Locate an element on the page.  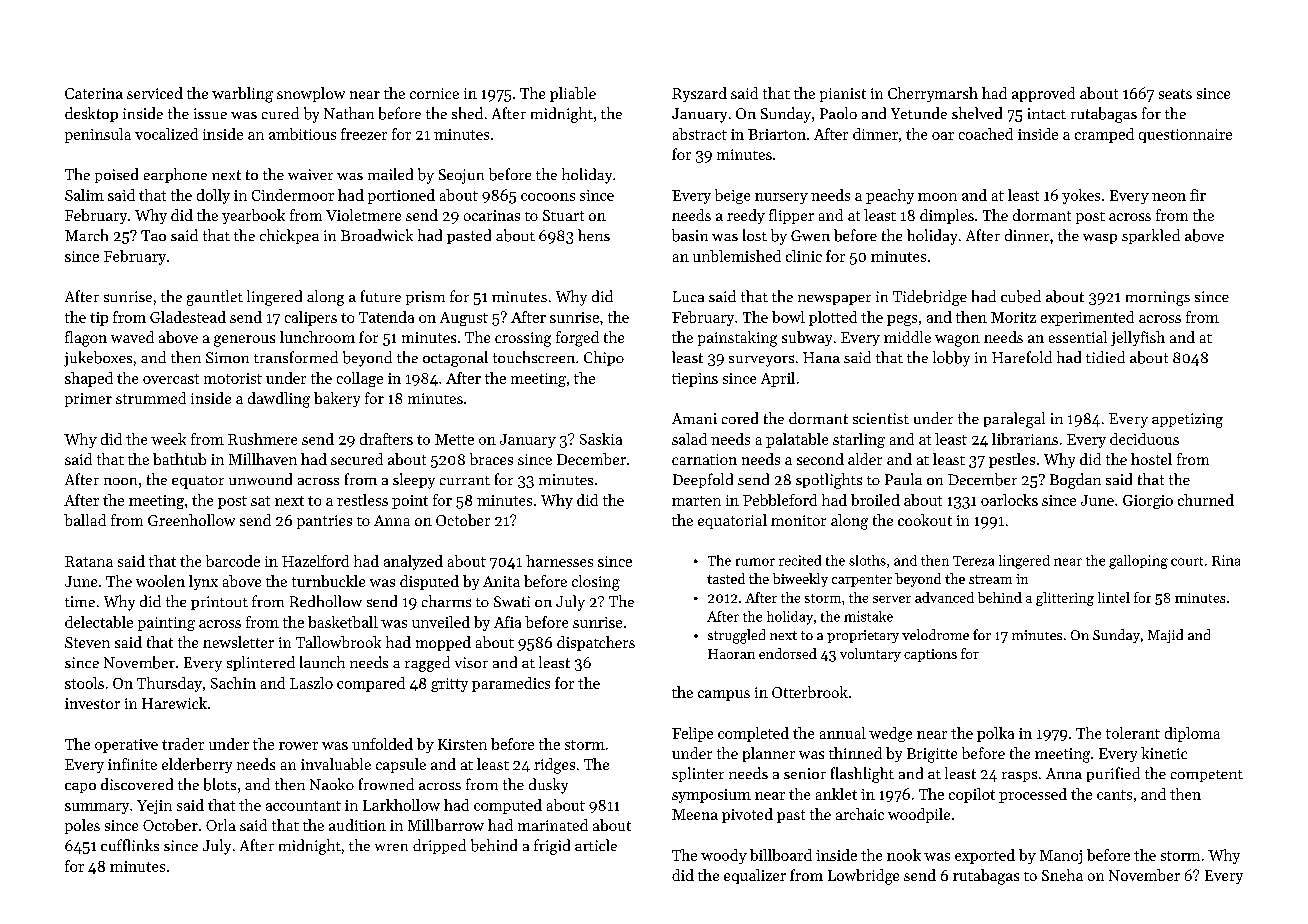
serviced is located at coordinates (155, 93).
